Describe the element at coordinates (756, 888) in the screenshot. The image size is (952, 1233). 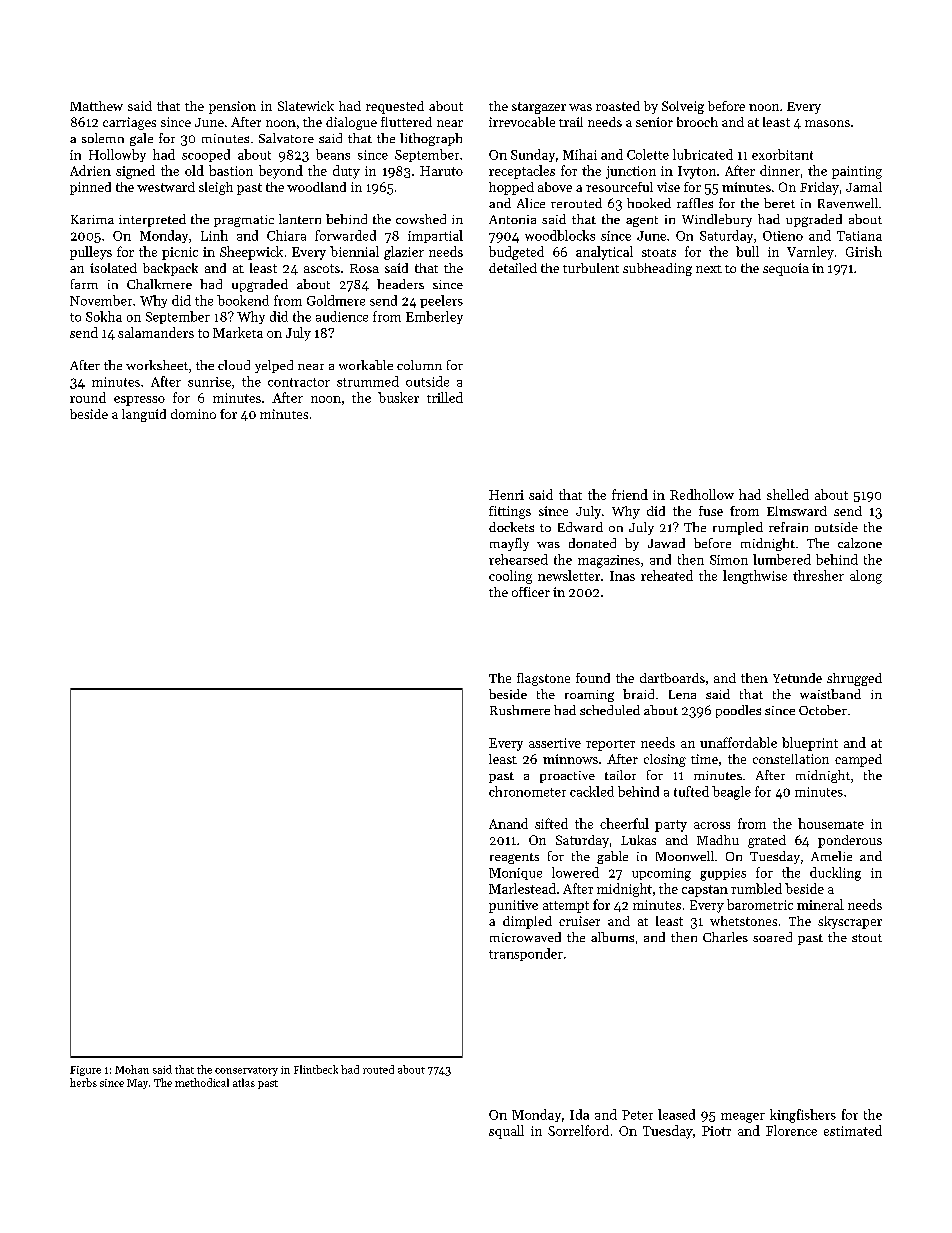
I see `rumbled` at that location.
